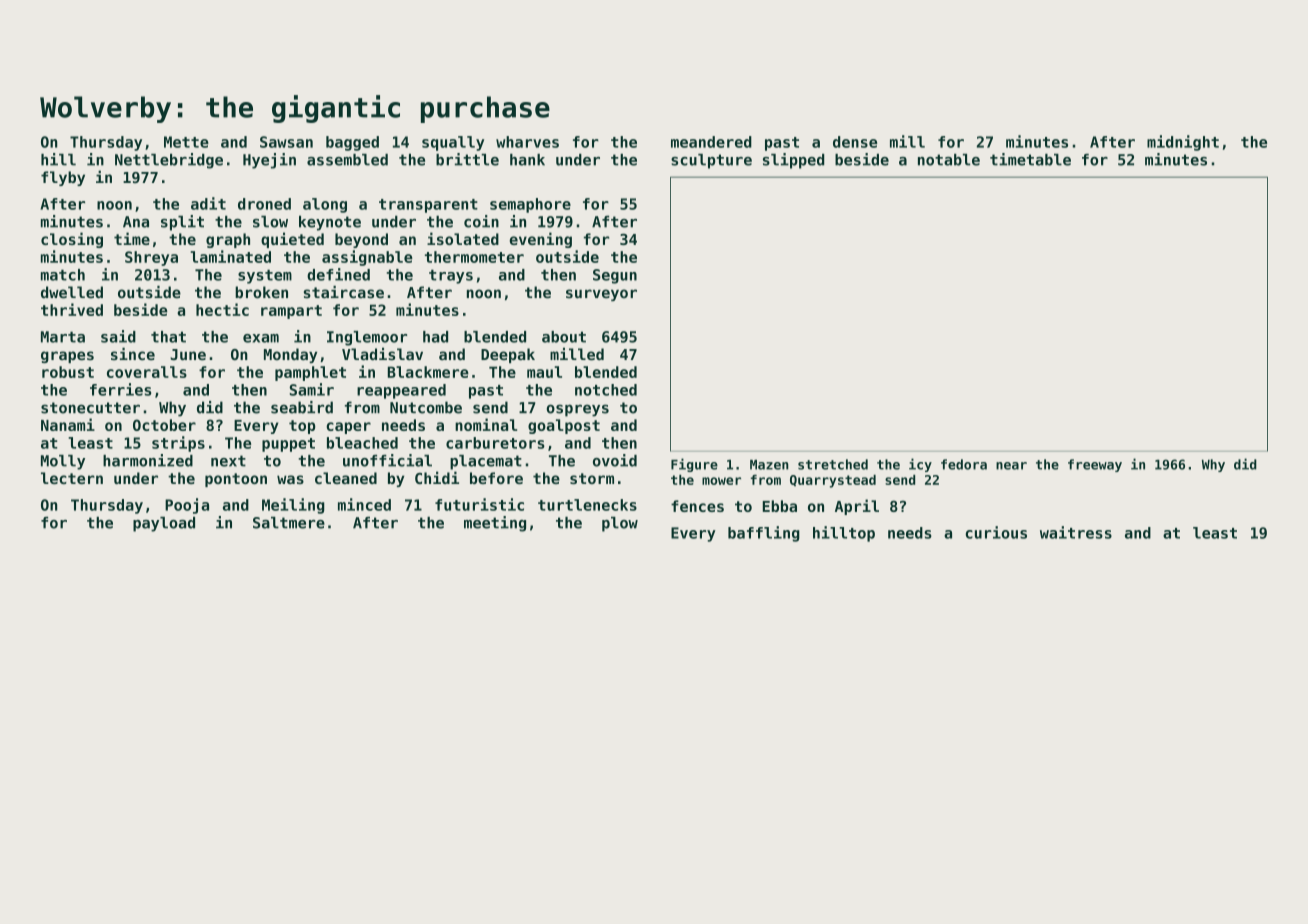 Image resolution: width=1308 pixels, height=924 pixels. I want to click on midnight, so click(1183, 143).
